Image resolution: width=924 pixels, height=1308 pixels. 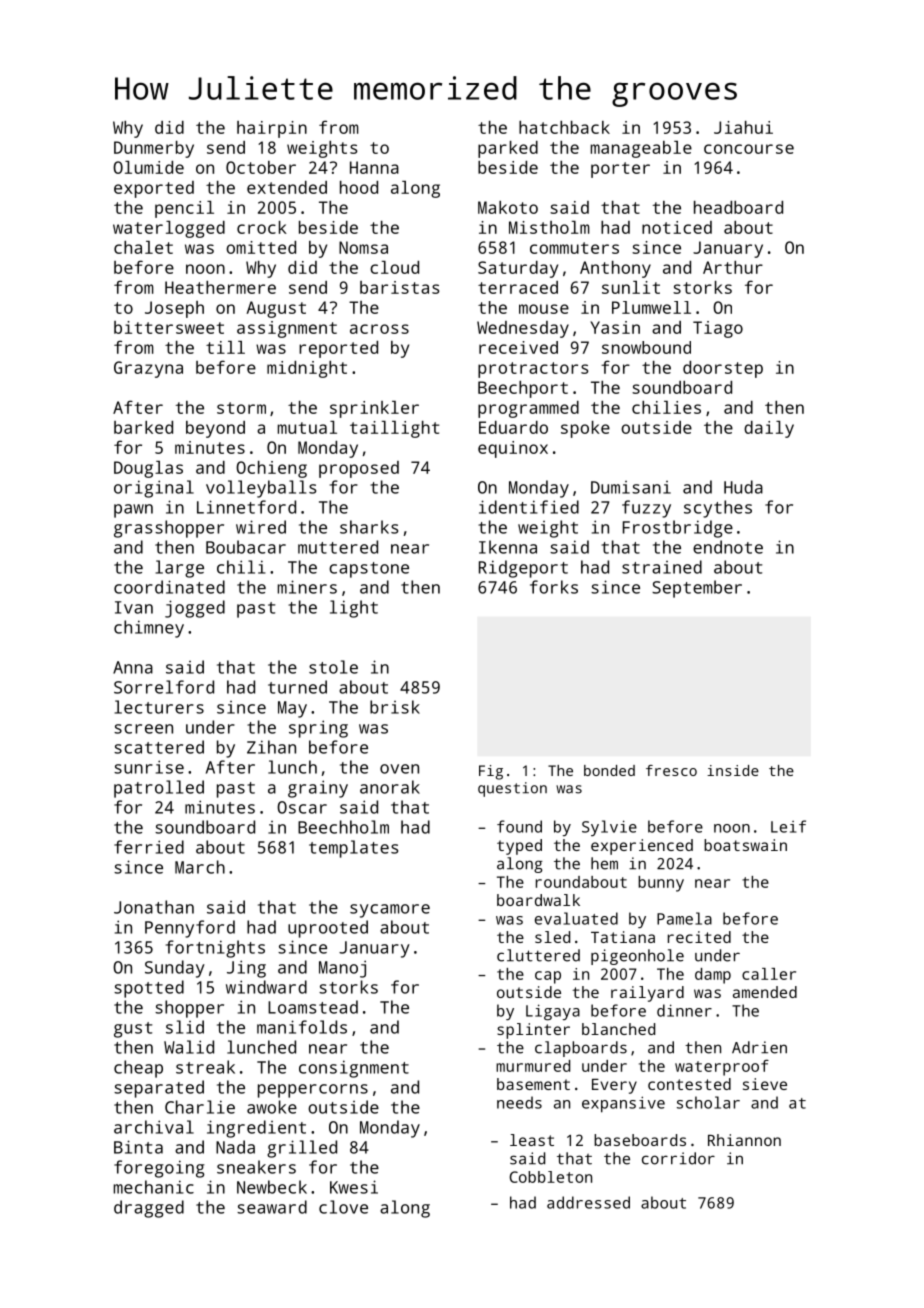 I want to click on protractors, so click(x=533, y=370).
